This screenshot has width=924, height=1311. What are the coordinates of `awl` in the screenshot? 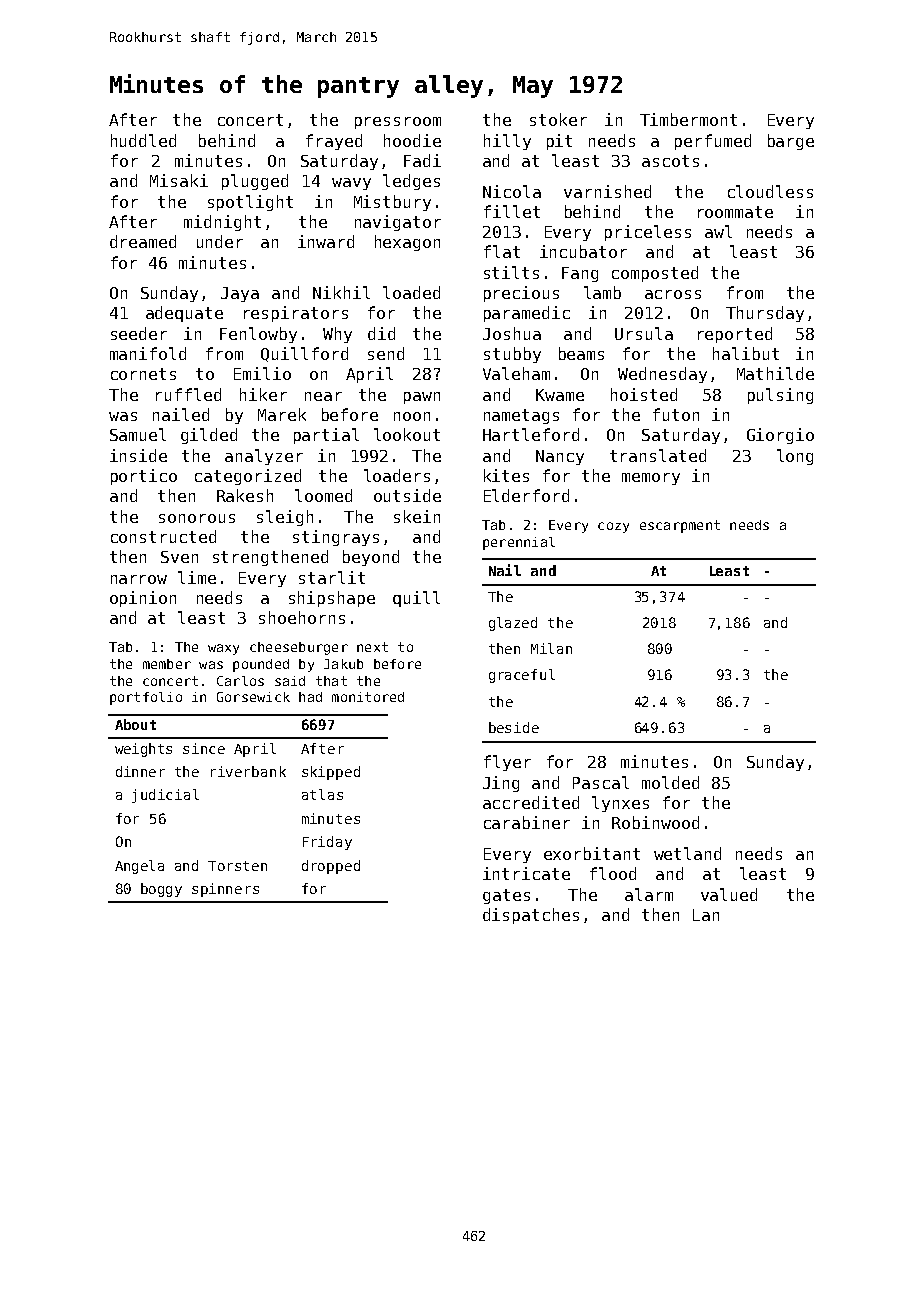 It's located at (718, 231).
